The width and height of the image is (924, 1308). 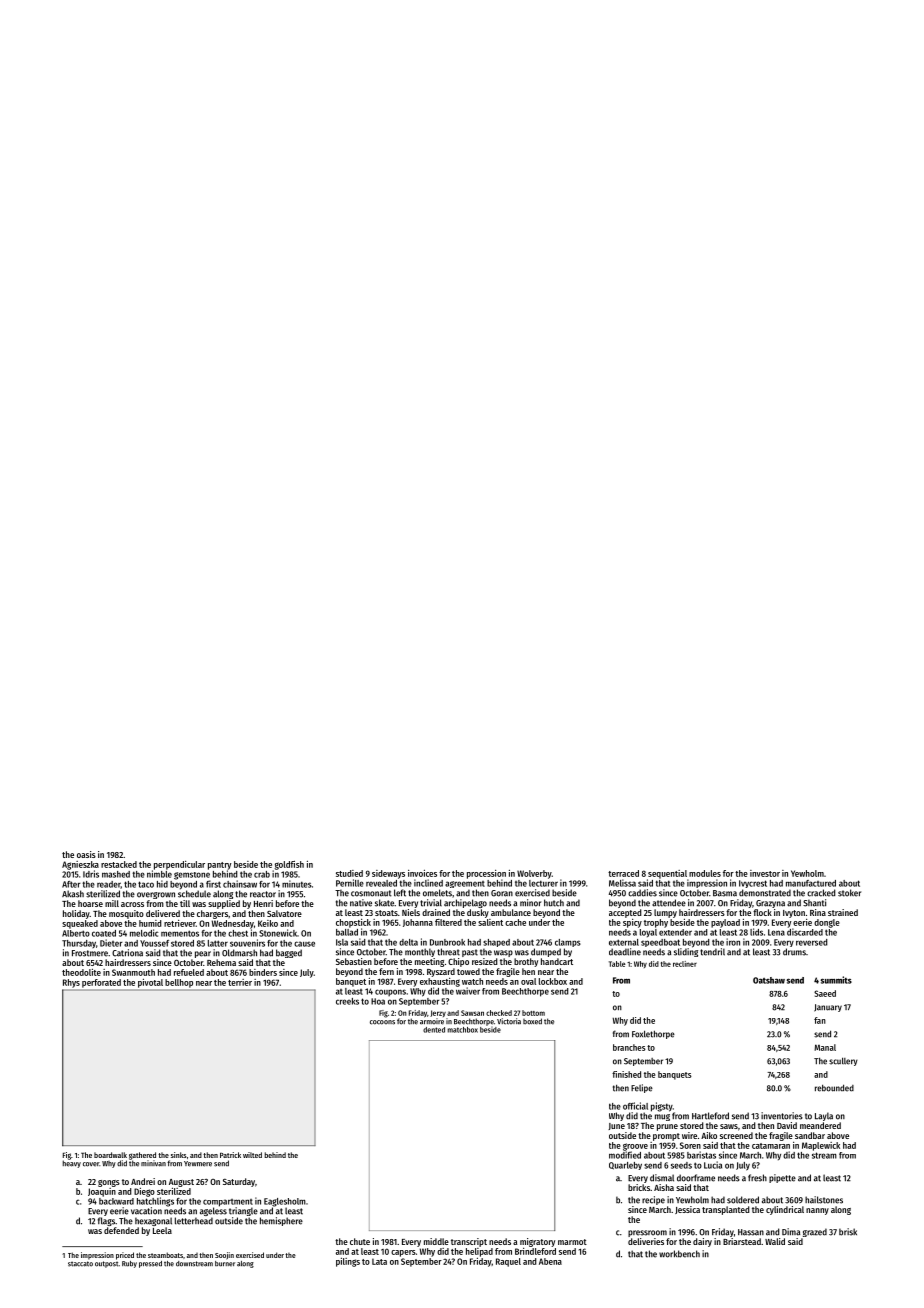 I want to click on workbench, so click(x=679, y=1254).
